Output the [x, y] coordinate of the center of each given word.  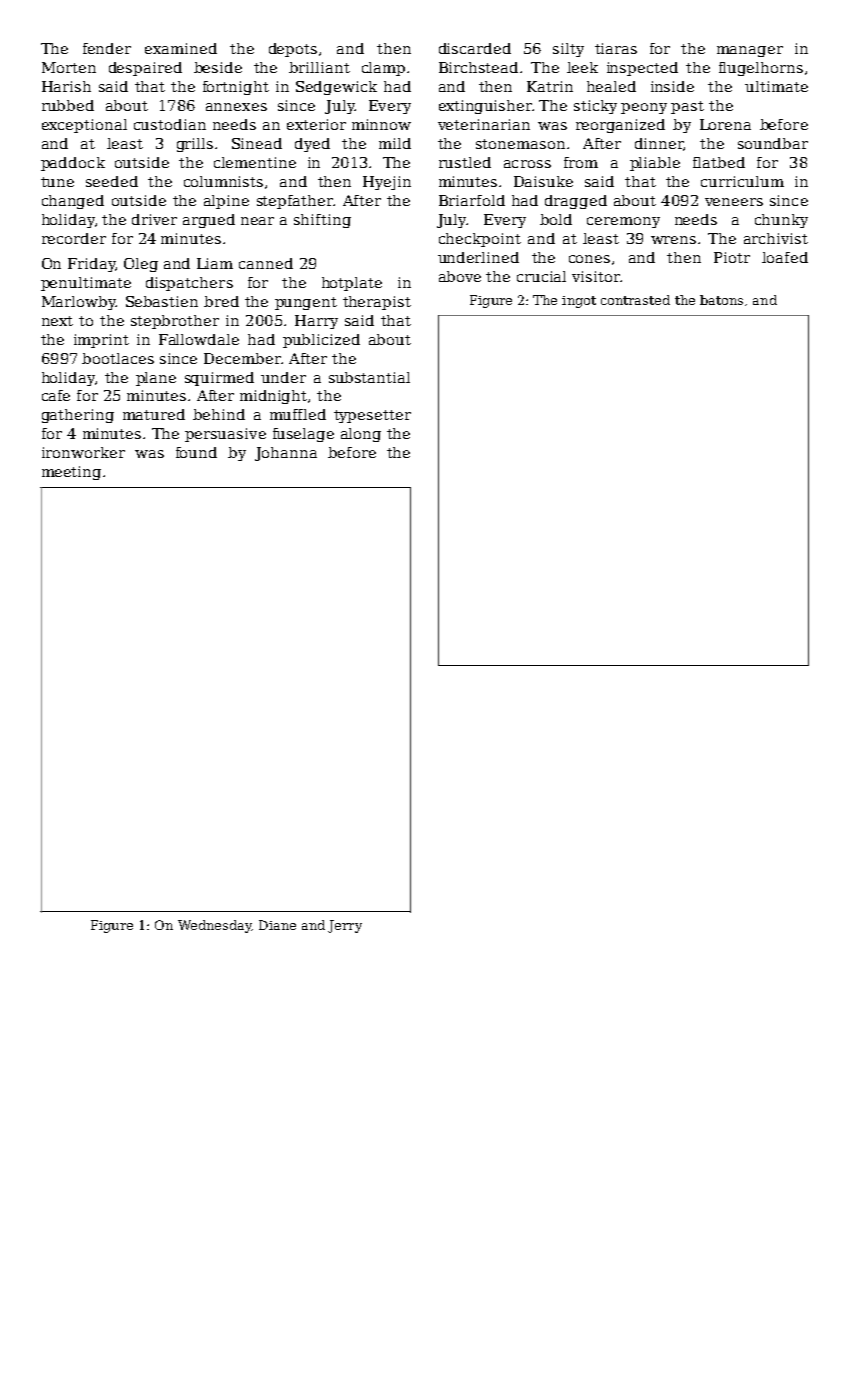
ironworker [83, 452]
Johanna [286, 454]
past [687, 107]
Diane [277, 925]
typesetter [372, 416]
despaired [145, 69]
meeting [71, 473]
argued [209, 221]
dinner [659, 143]
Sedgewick [336, 88]
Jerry [345, 926]
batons [721, 300]
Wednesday [214, 926]
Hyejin [387, 183]
